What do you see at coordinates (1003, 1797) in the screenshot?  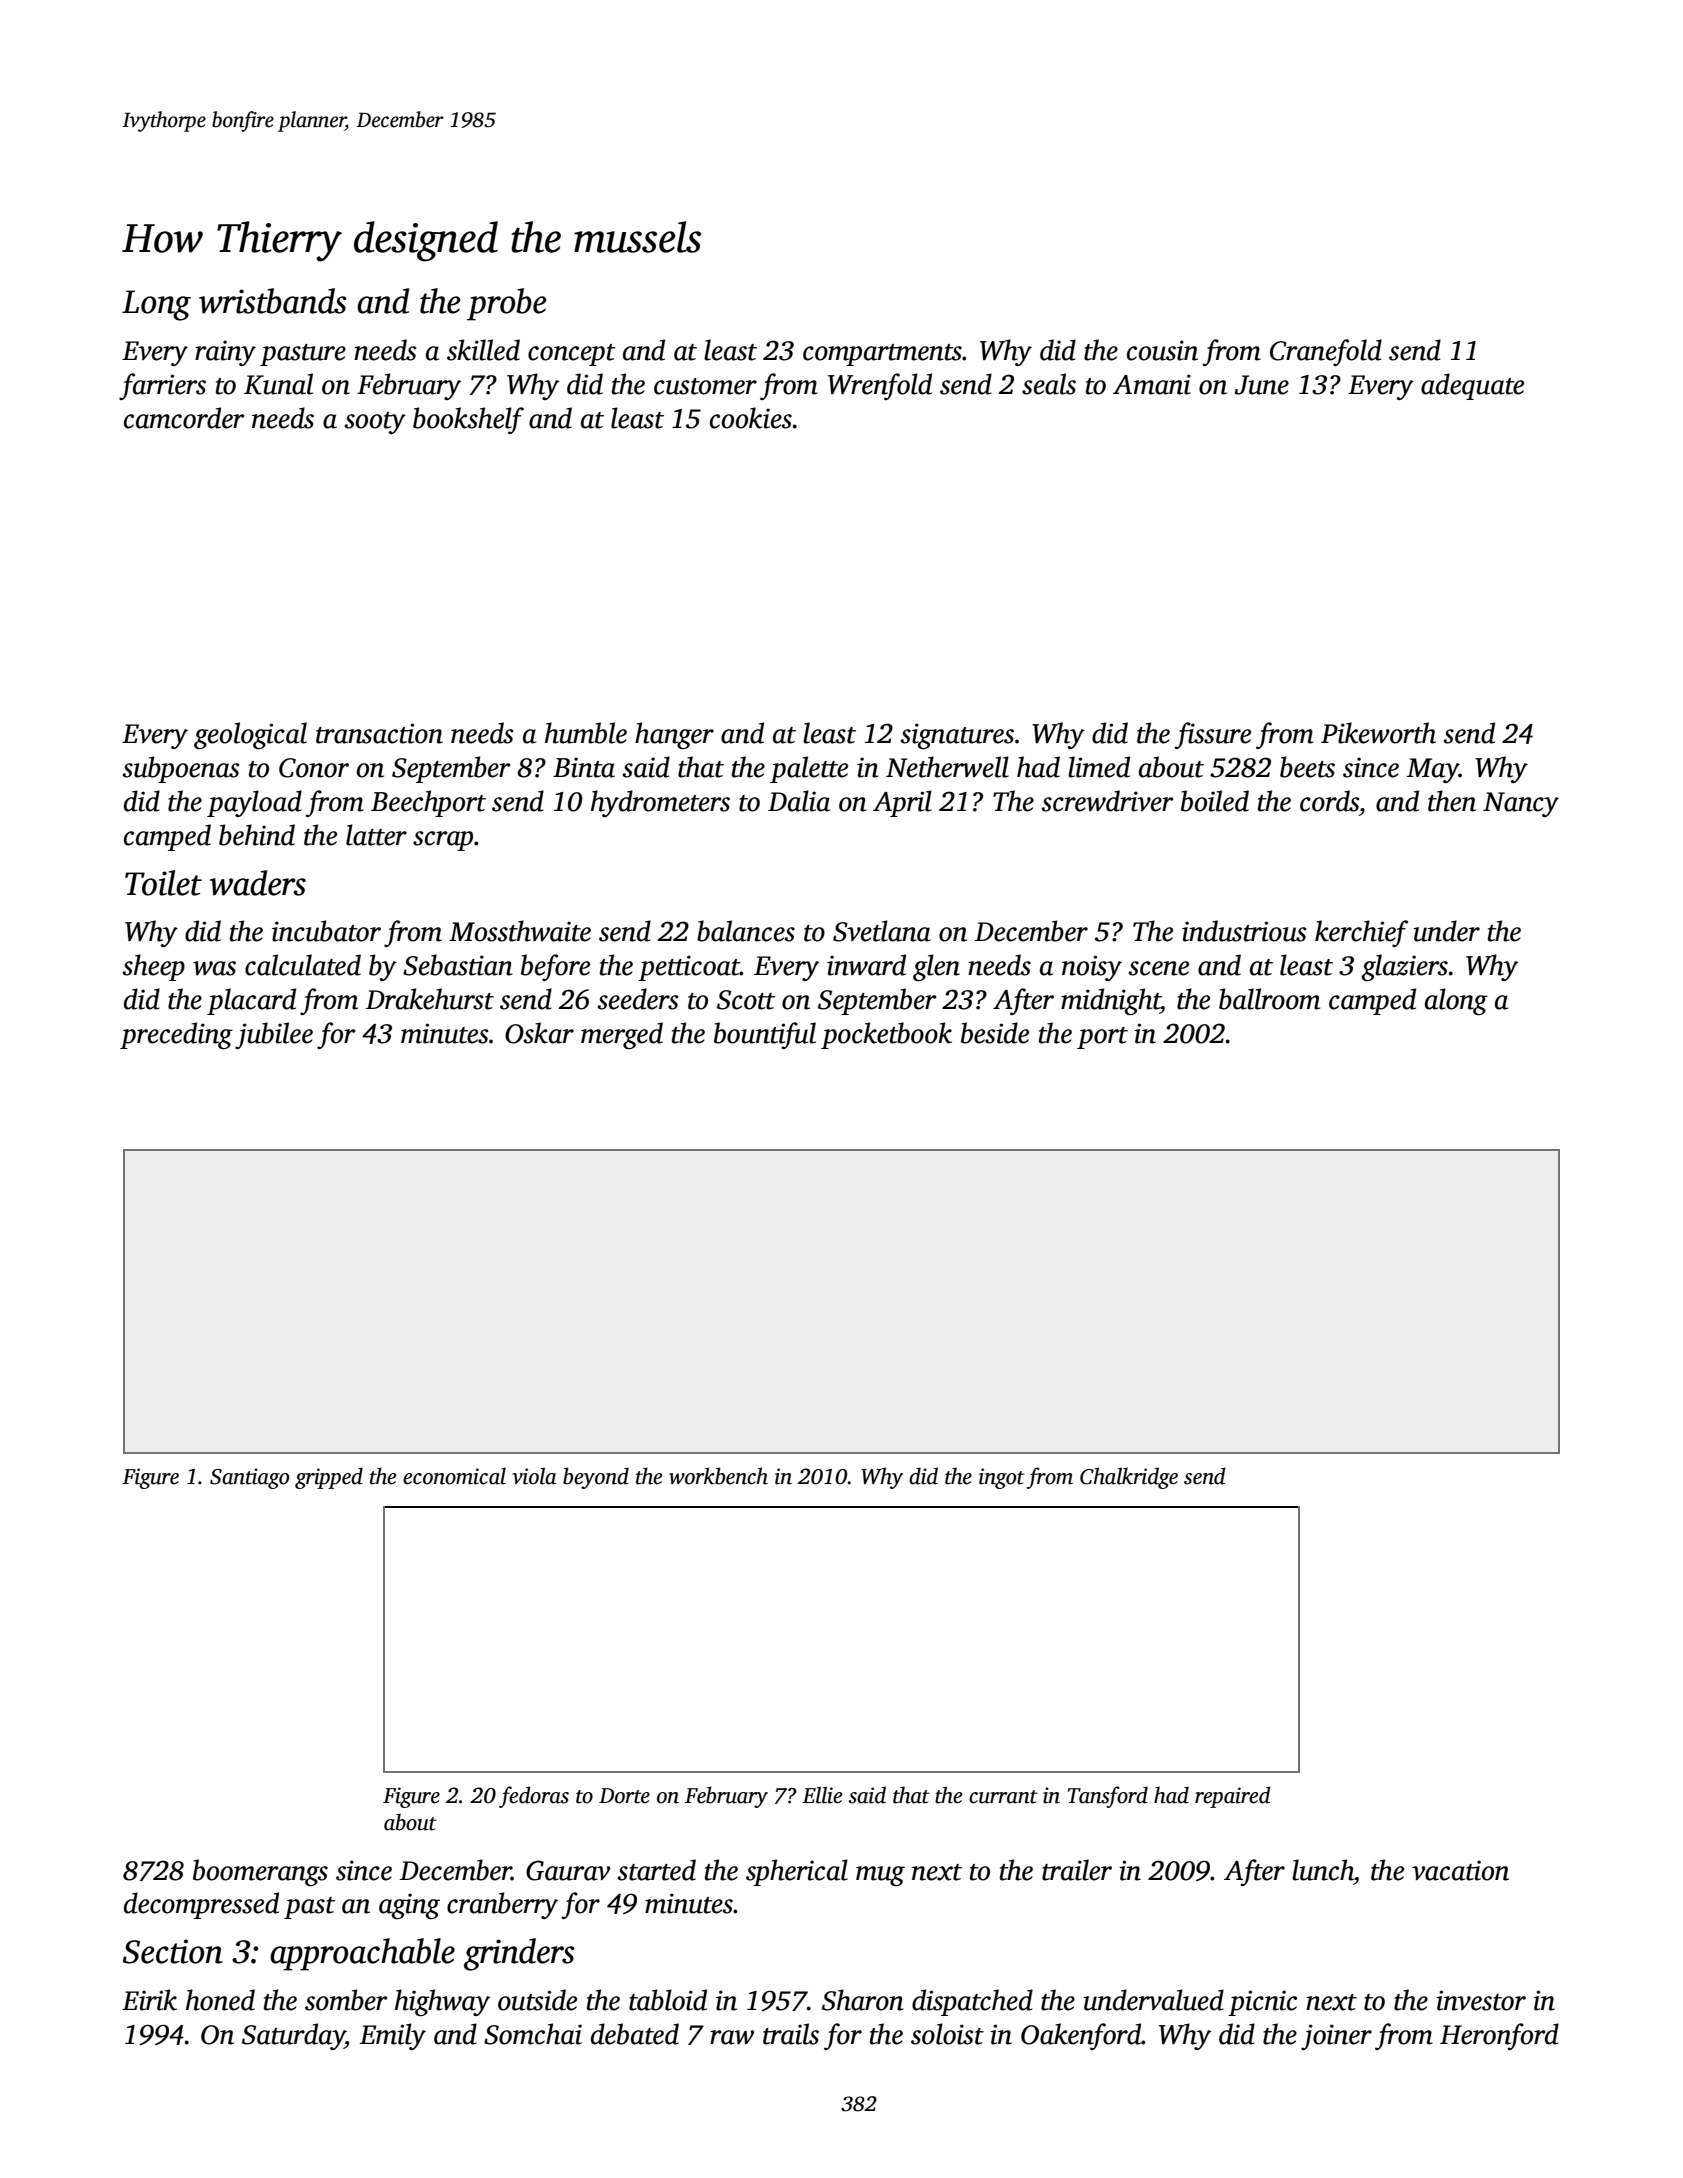 I see `currant` at bounding box center [1003, 1797].
